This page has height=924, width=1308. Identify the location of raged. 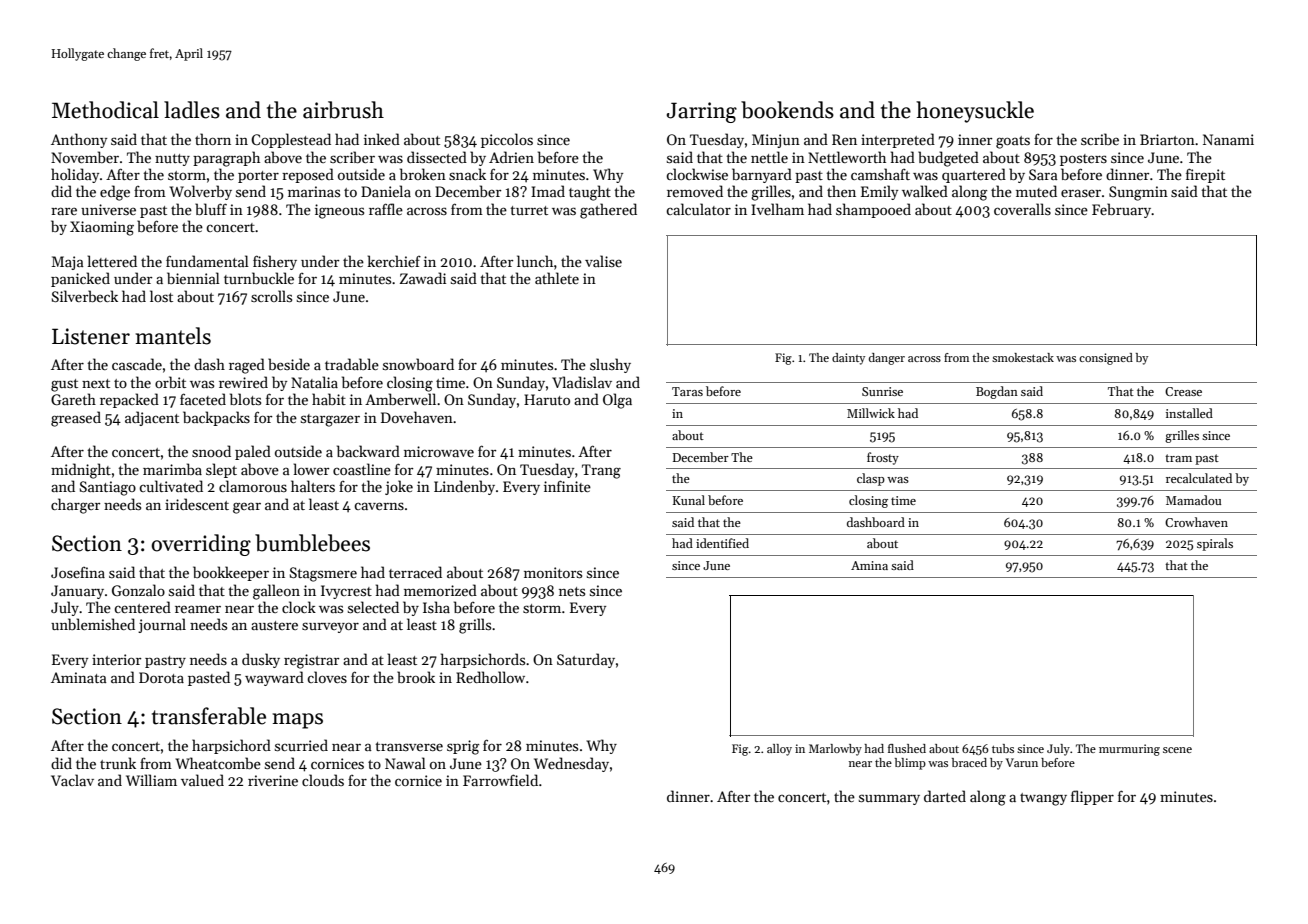
(247, 366).
